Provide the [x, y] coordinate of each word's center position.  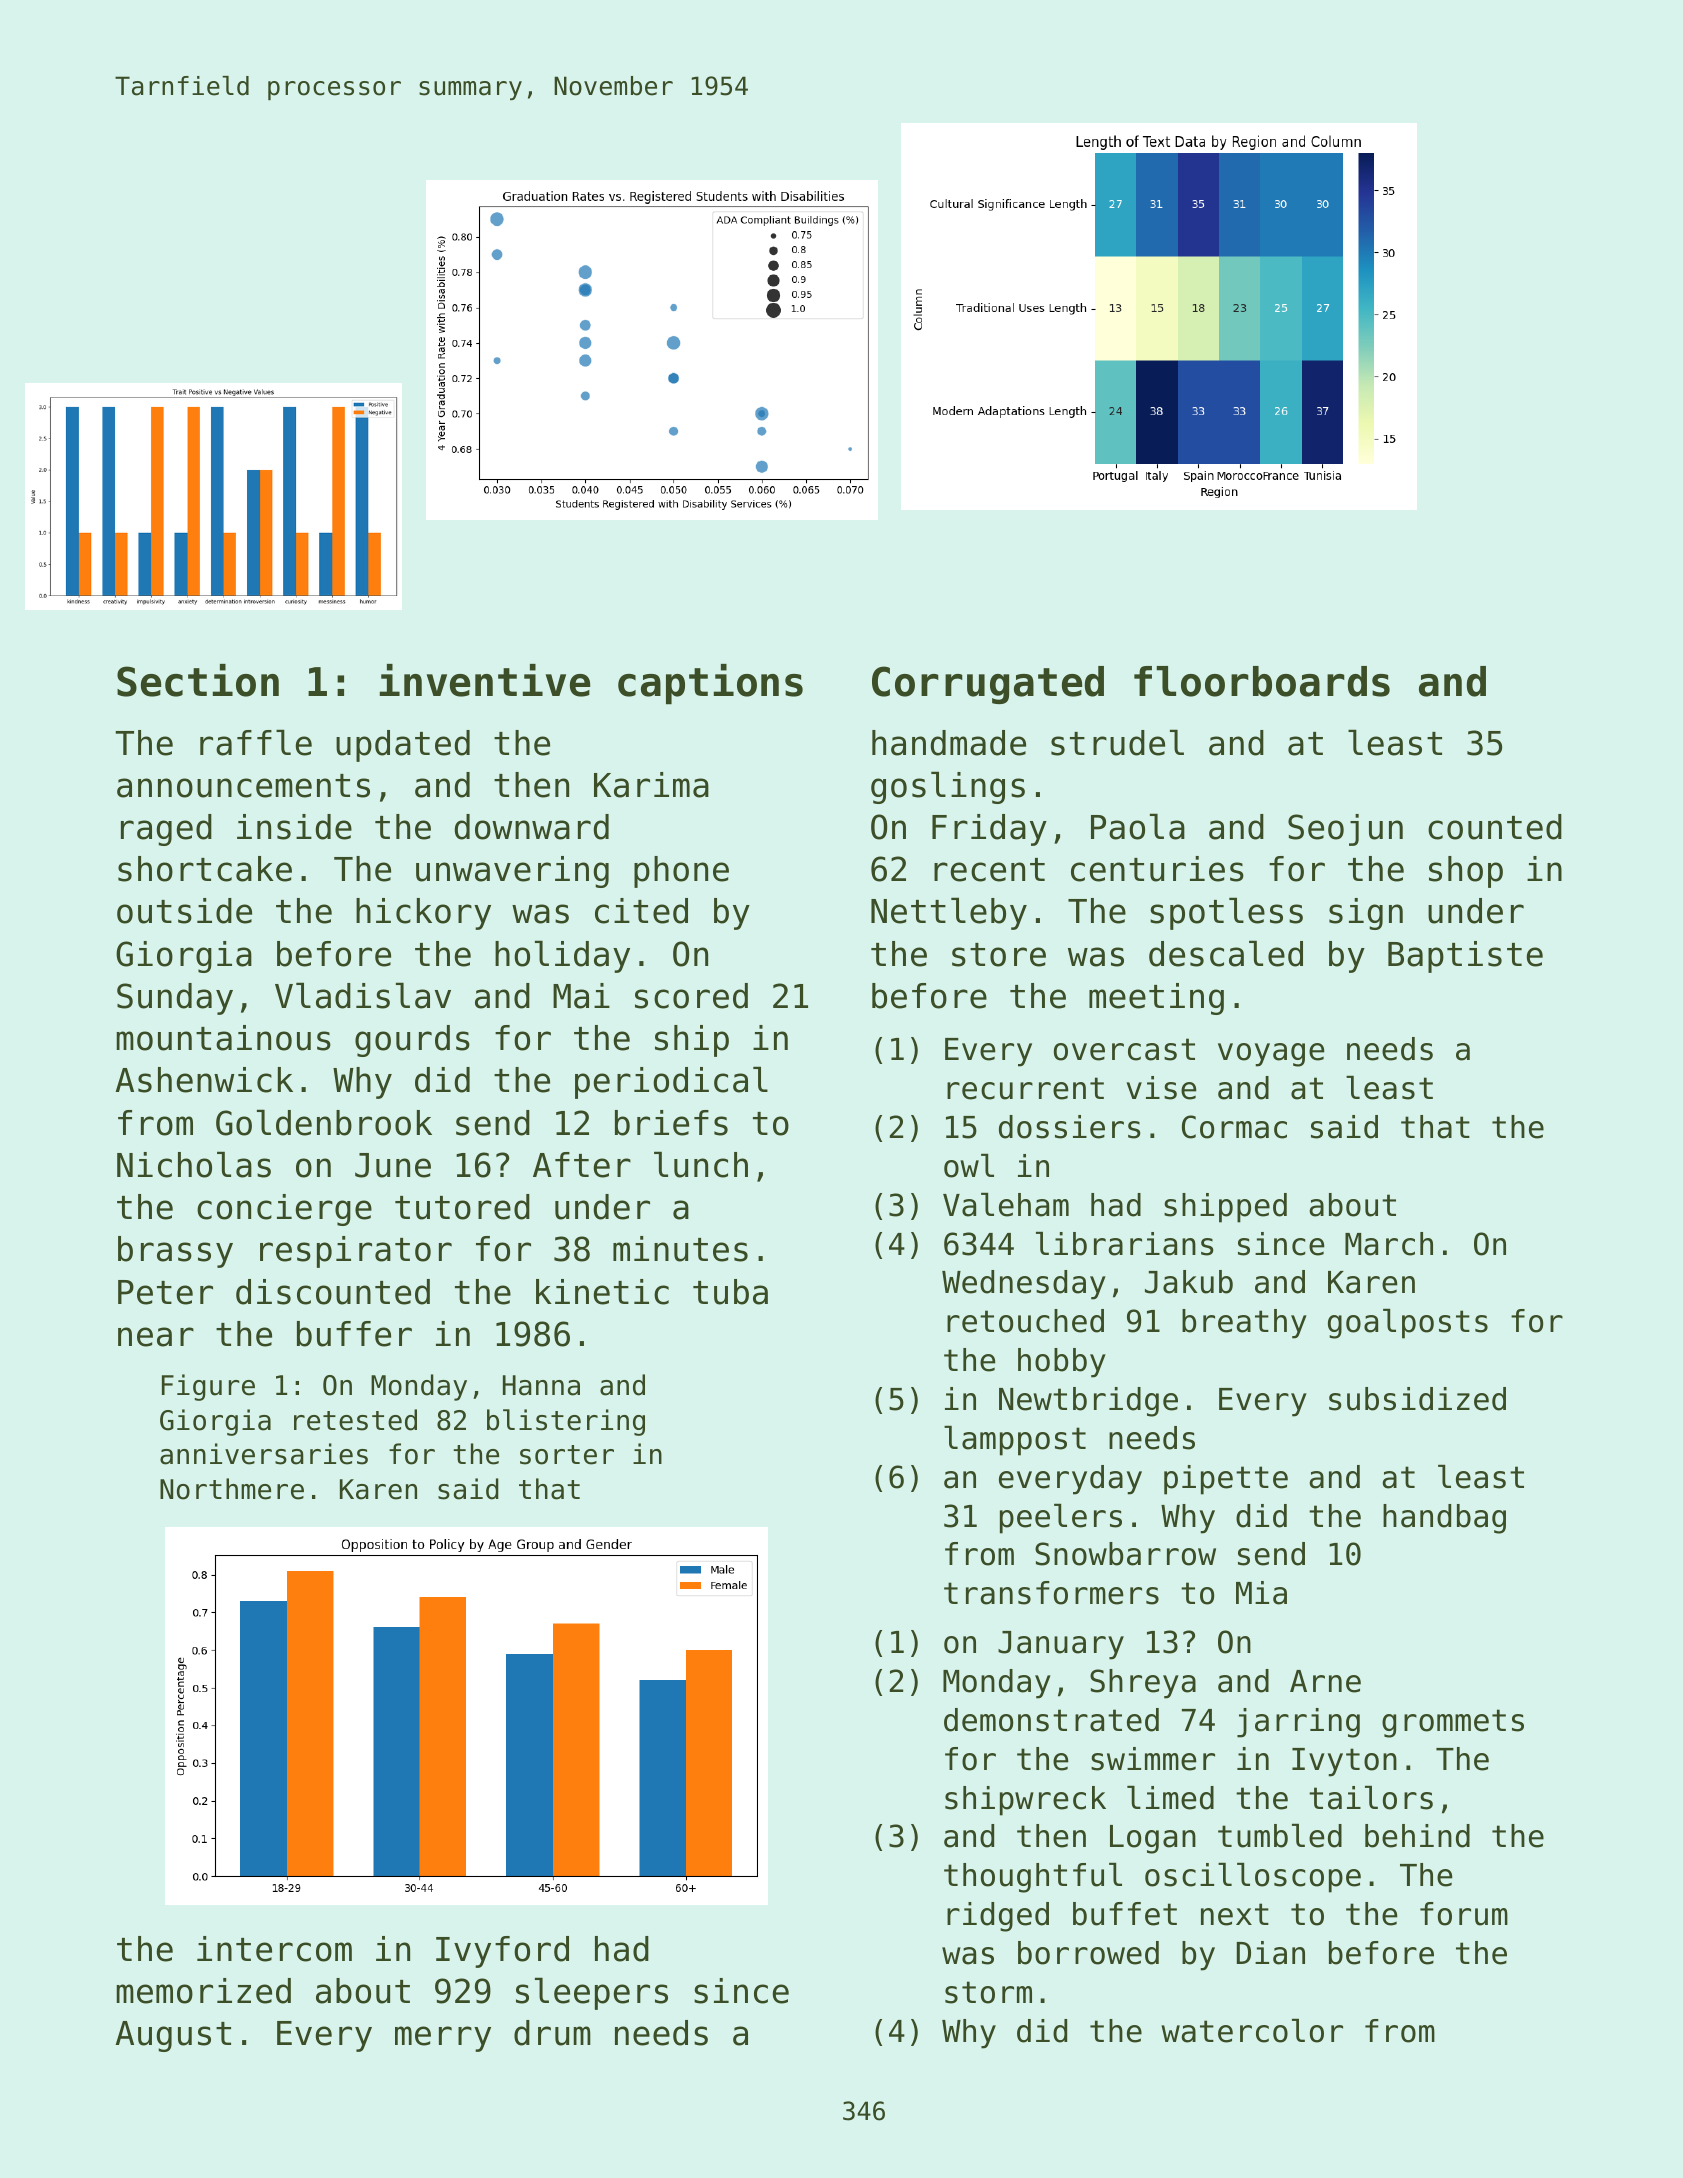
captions [710, 684]
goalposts [1408, 1324]
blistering [566, 1422]
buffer [354, 1334]
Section [198, 680]
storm [988, 1992]
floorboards [1262, 681]
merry [443, 2039]
